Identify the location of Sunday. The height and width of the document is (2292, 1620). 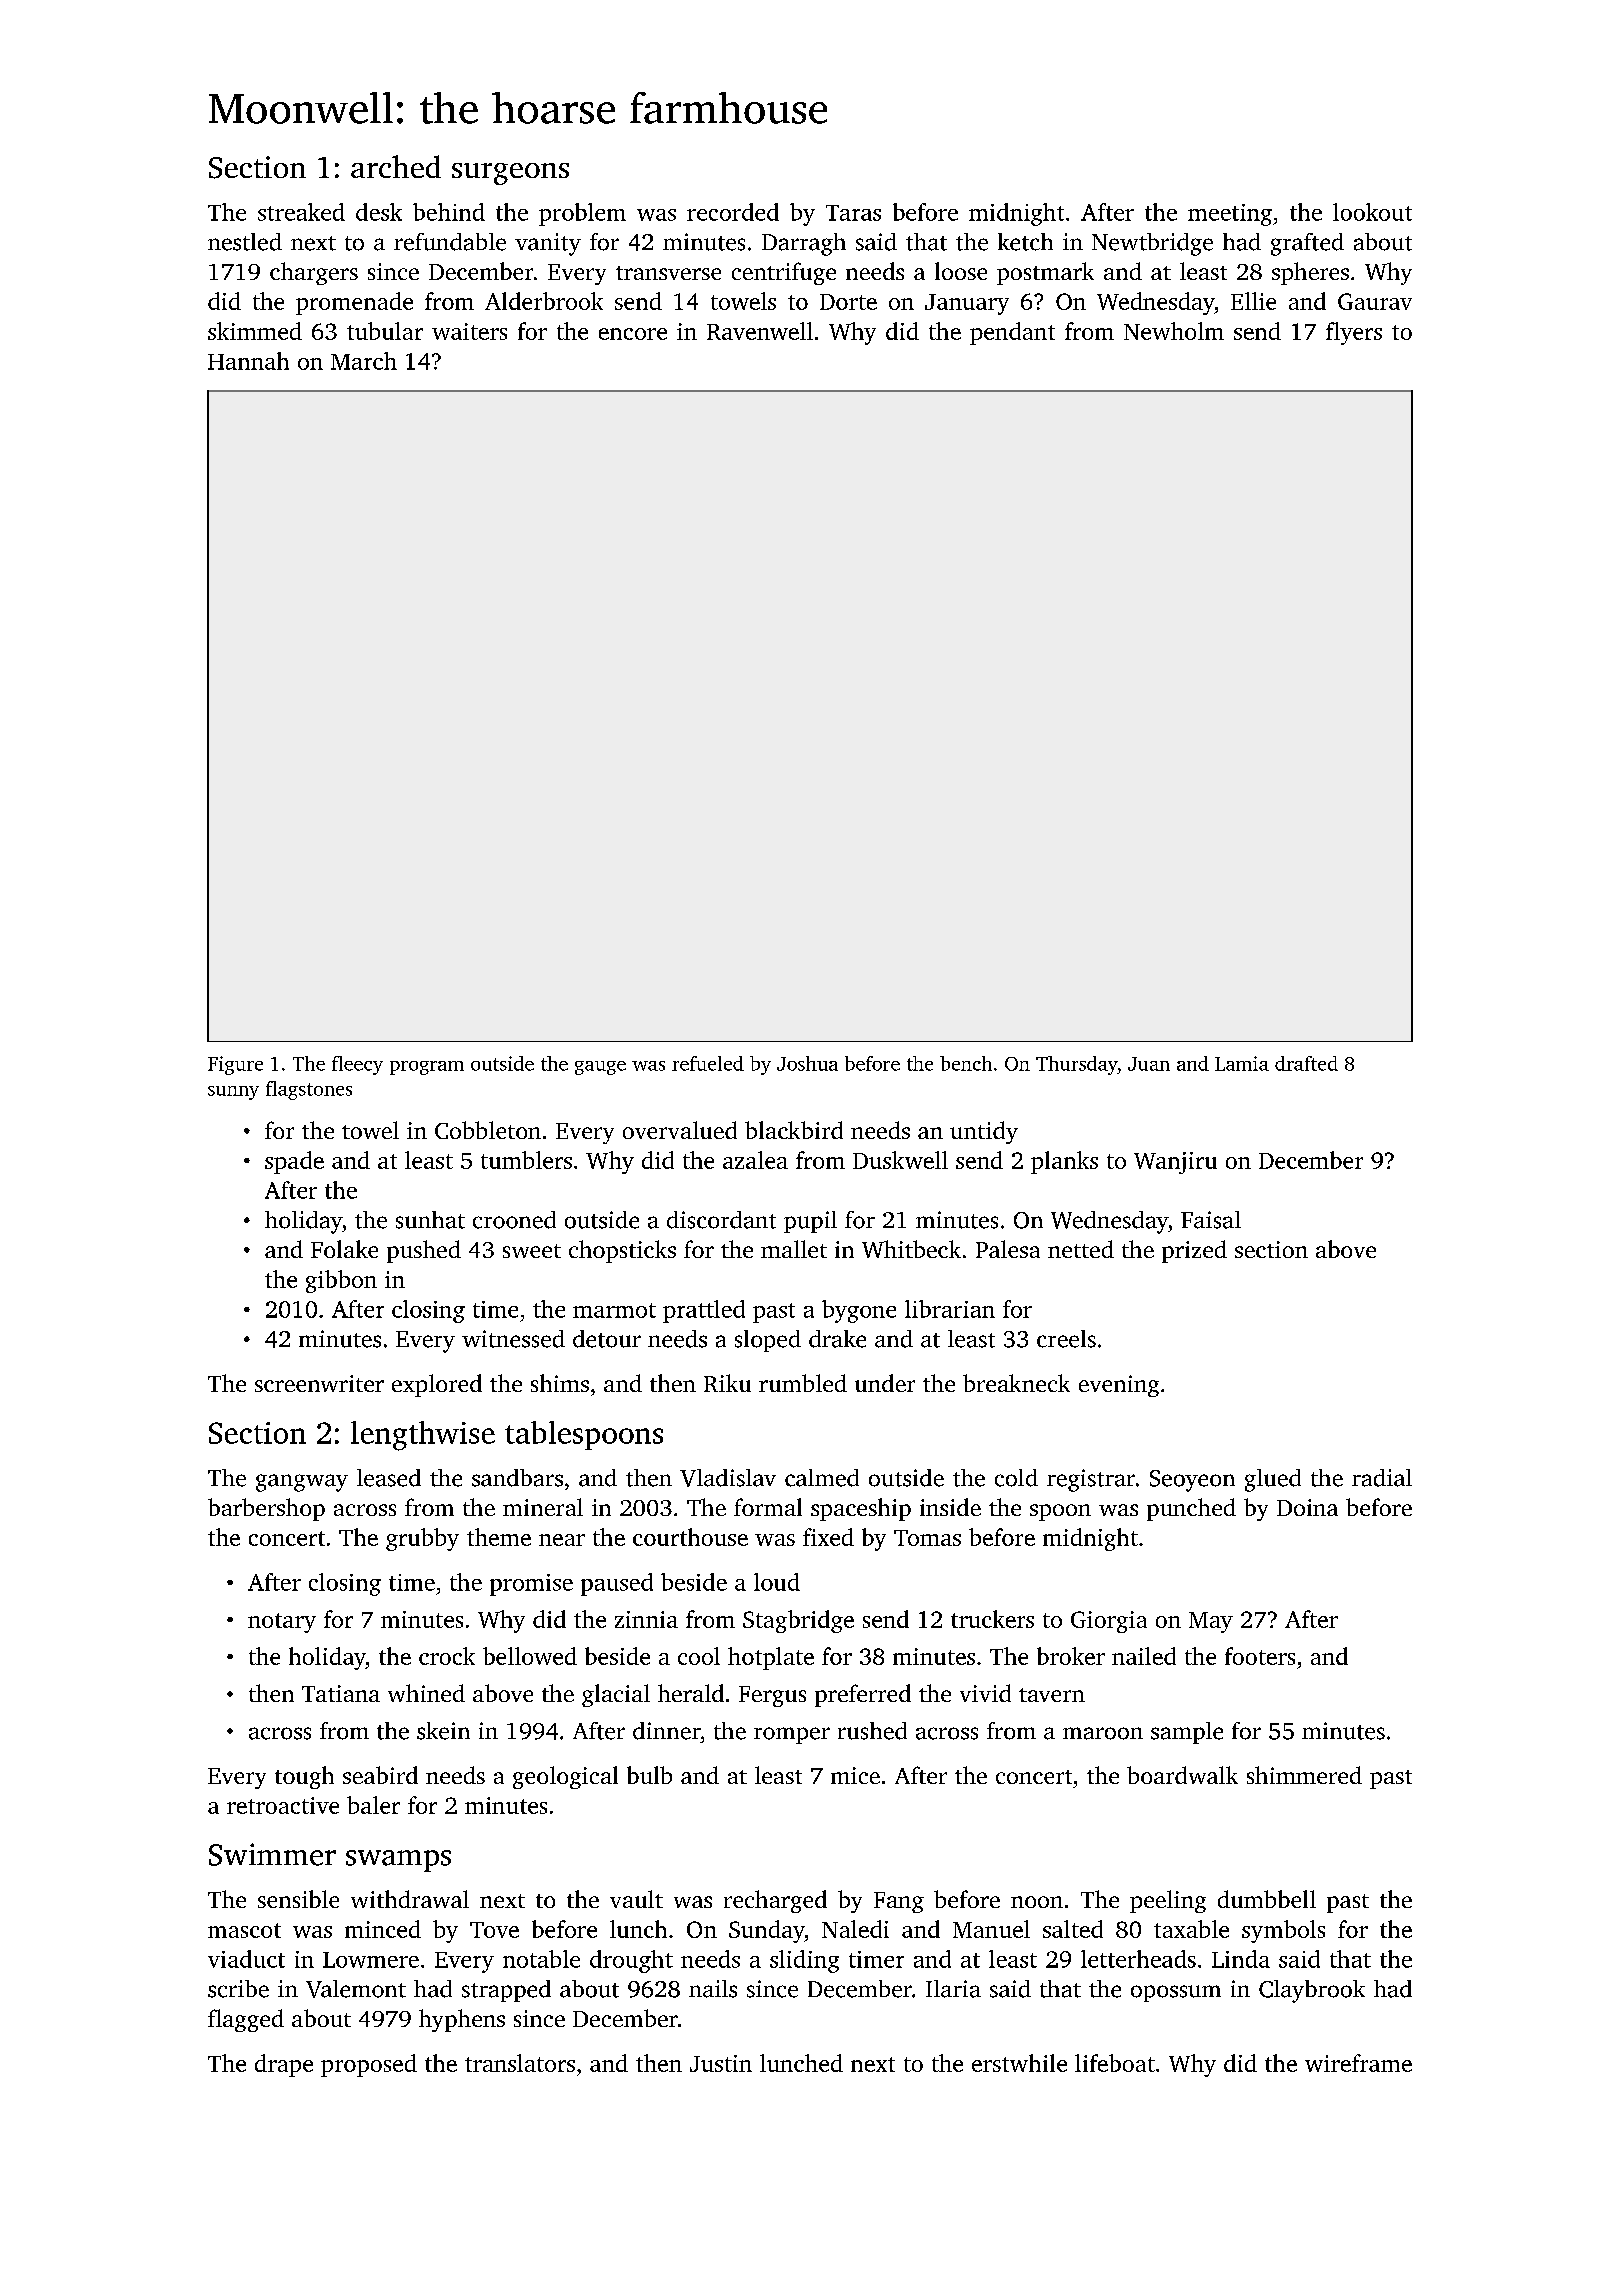
(767, 1931).
